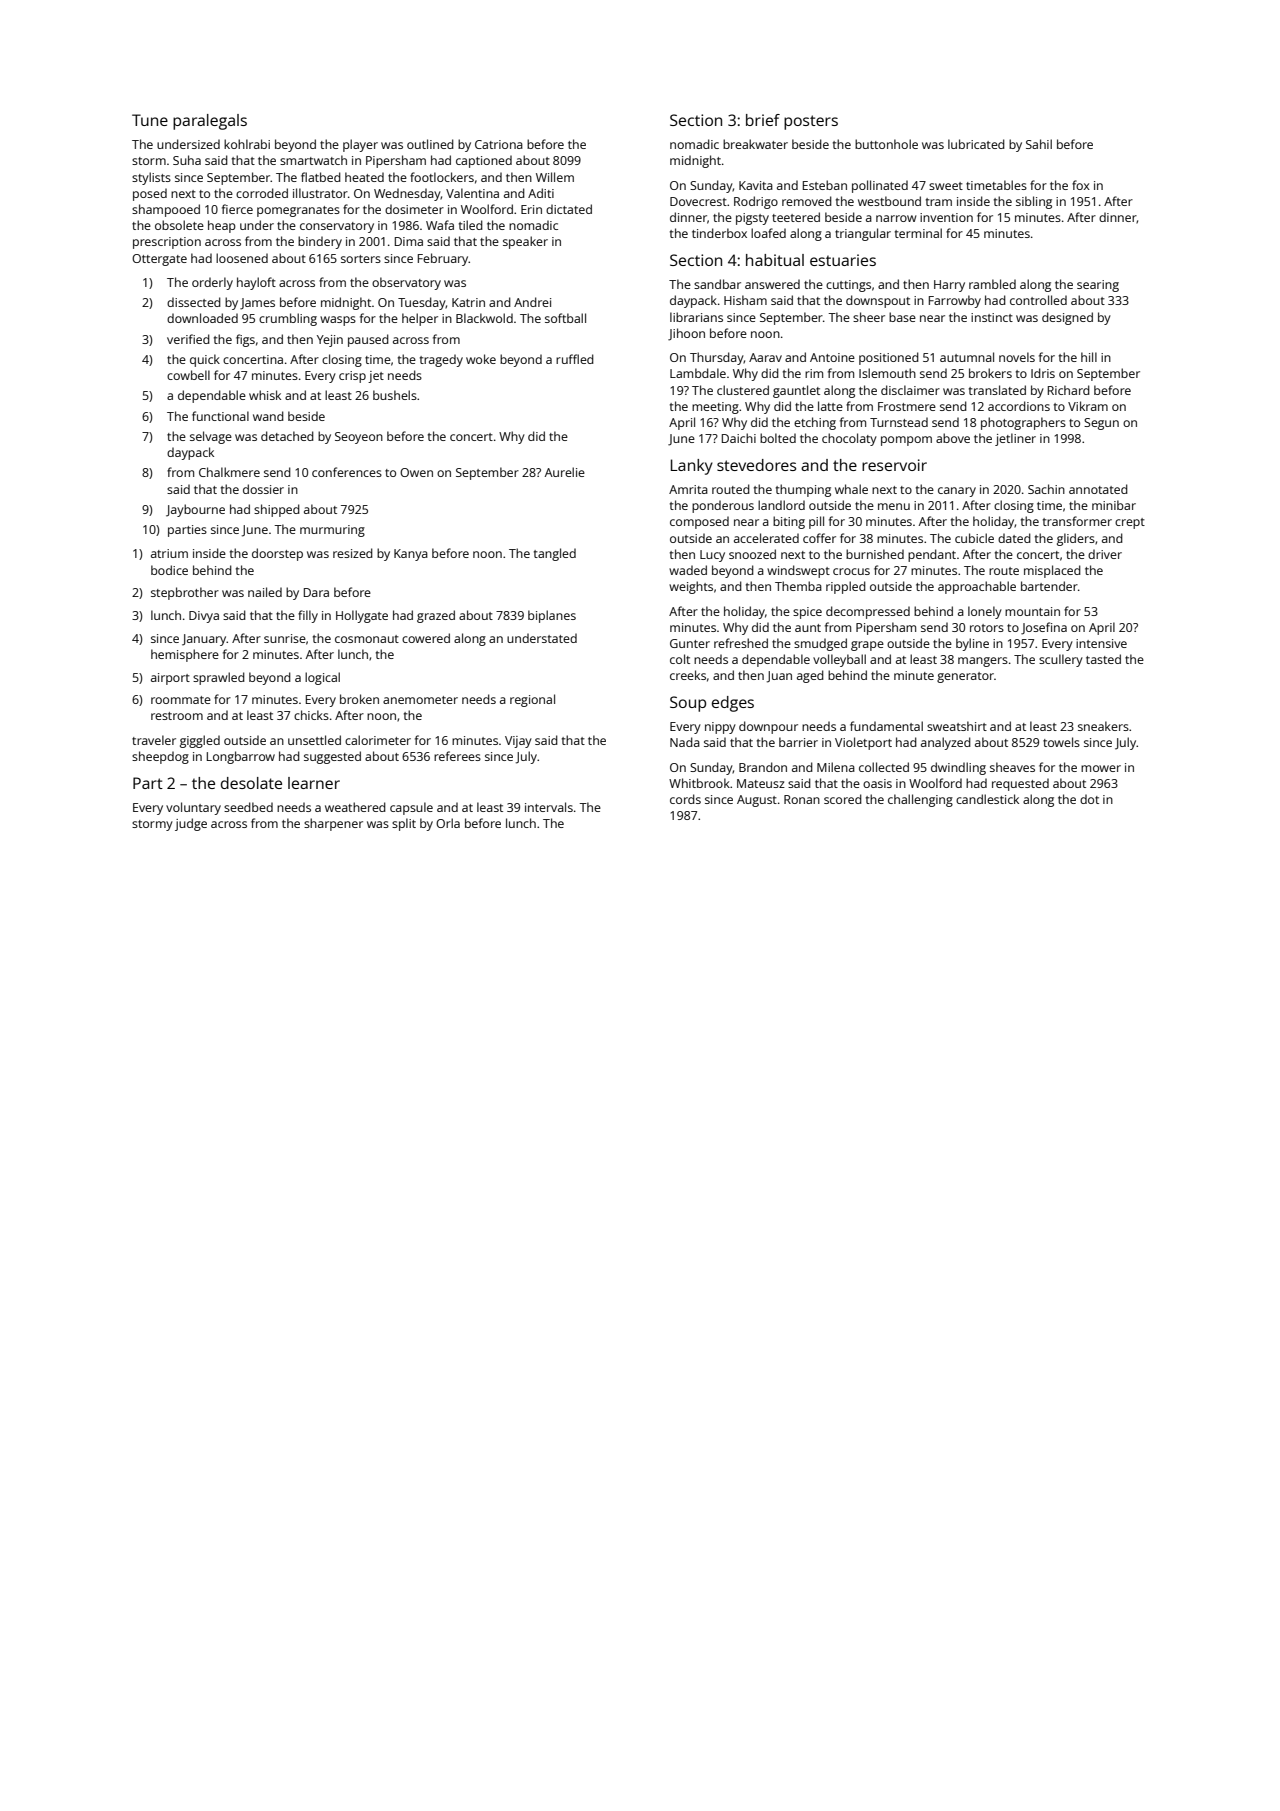  What do you see at coordinates (555, 554) in the screenshot?
I see `tangled` at bounding box center [555, 554].
